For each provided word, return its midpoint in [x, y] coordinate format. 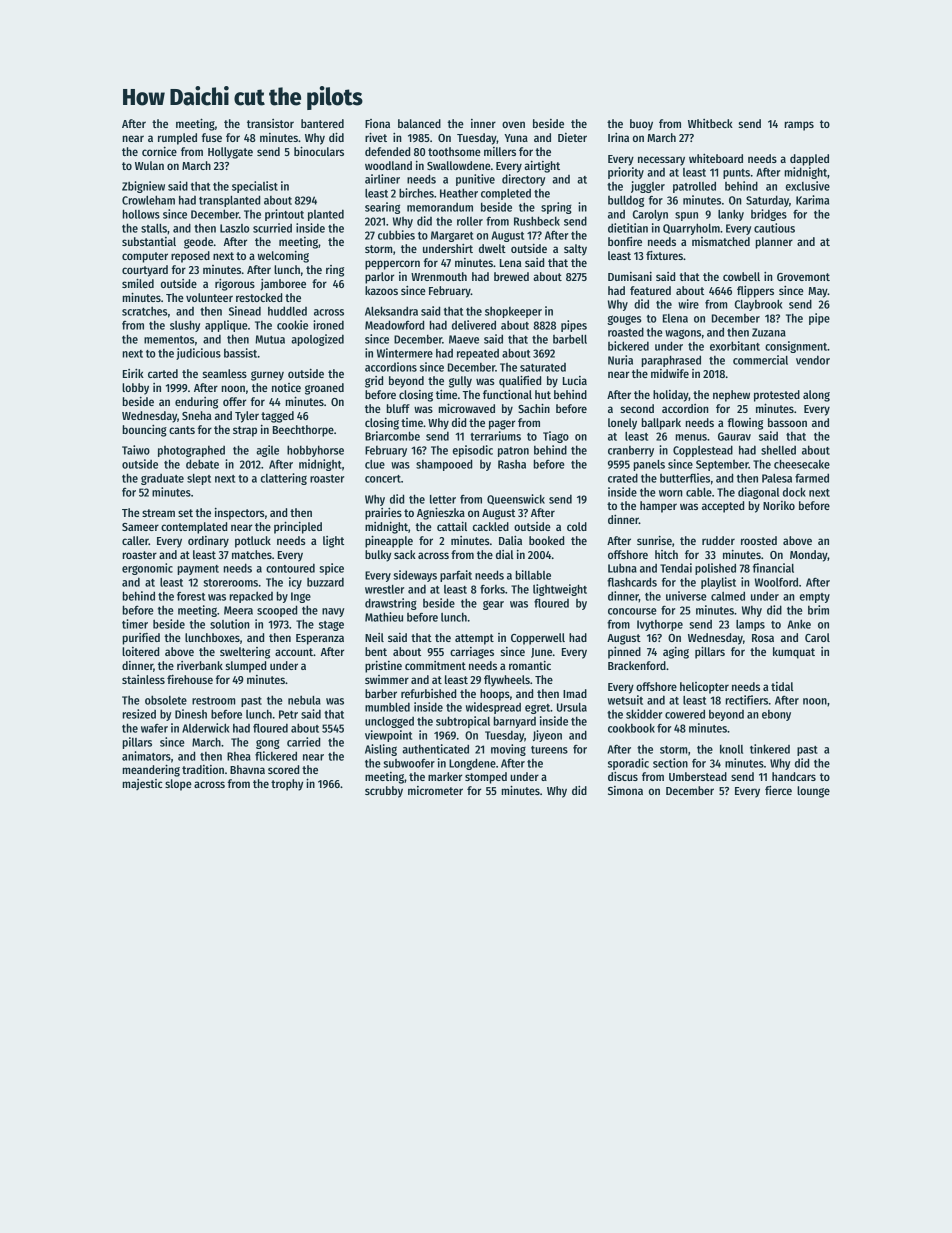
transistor [270, 123]
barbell [570, 339]
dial [505, 554]
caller [135, 540]
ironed [328, 325]
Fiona [377, 123]
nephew [731, 396]
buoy [641, 125]
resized [139, 714]
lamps [750, 625]
